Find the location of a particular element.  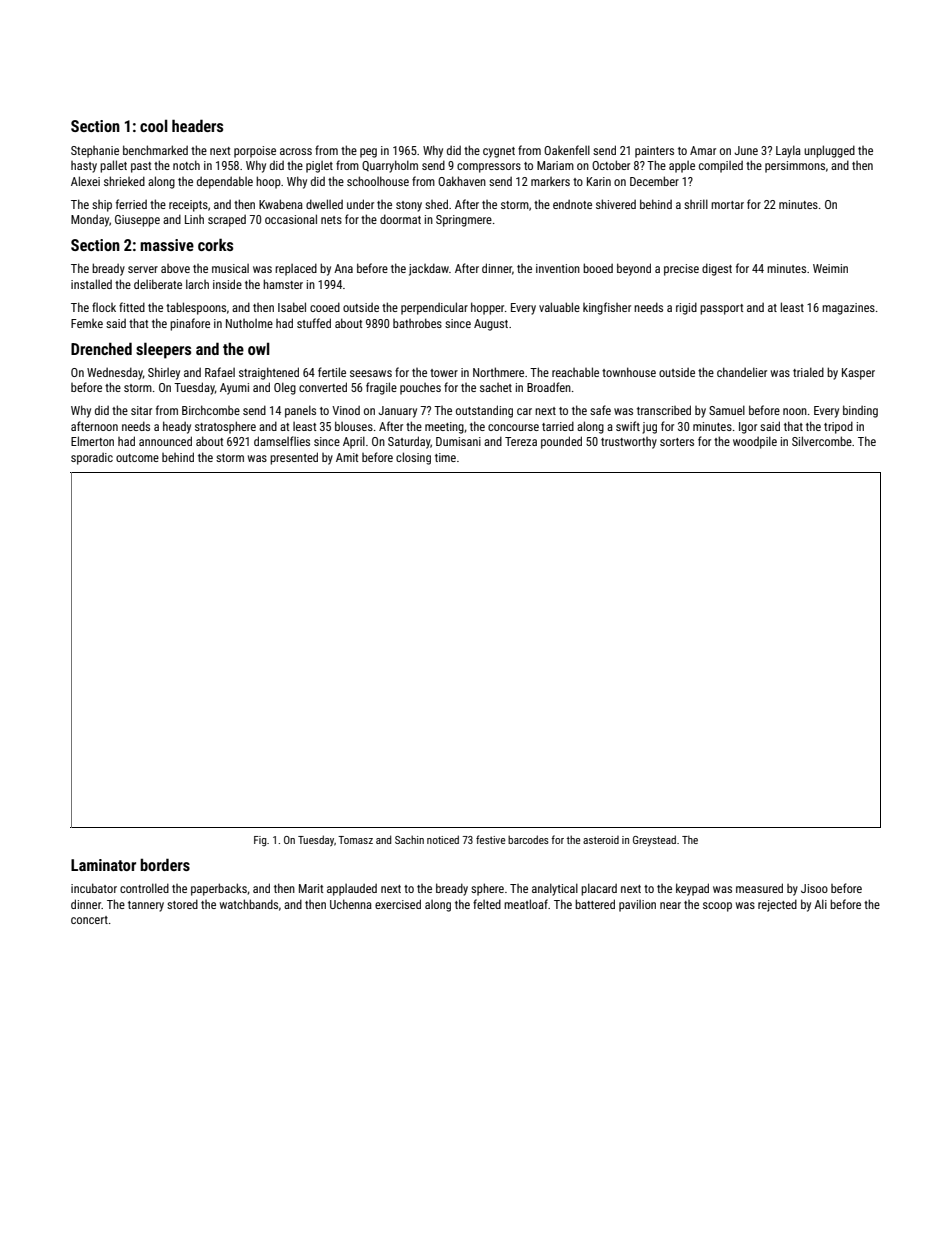

presented is located at coordinates (294, 458).
